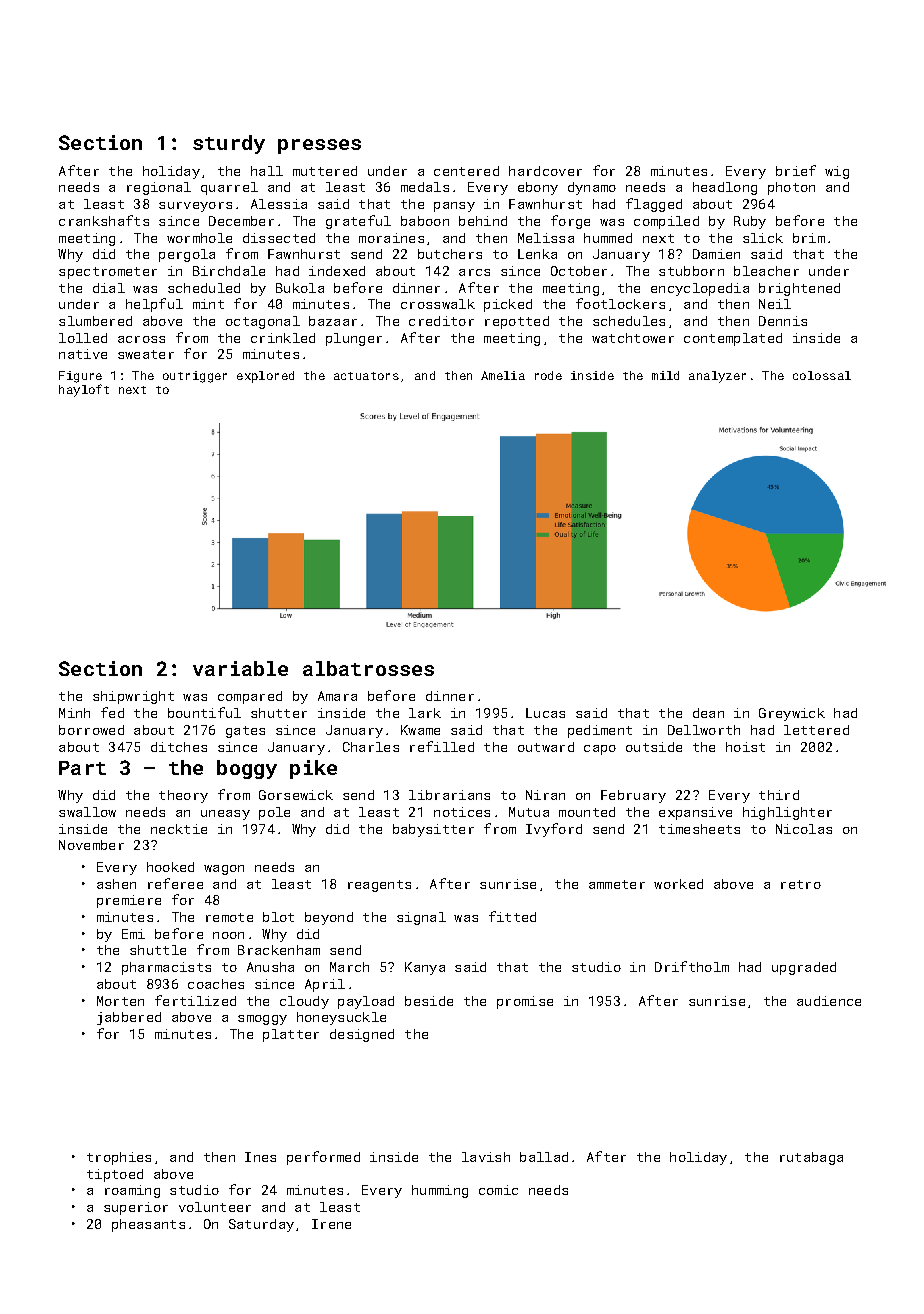  Describe the element at coordinates (240, 668) in the page. I see `variable` at that location.
